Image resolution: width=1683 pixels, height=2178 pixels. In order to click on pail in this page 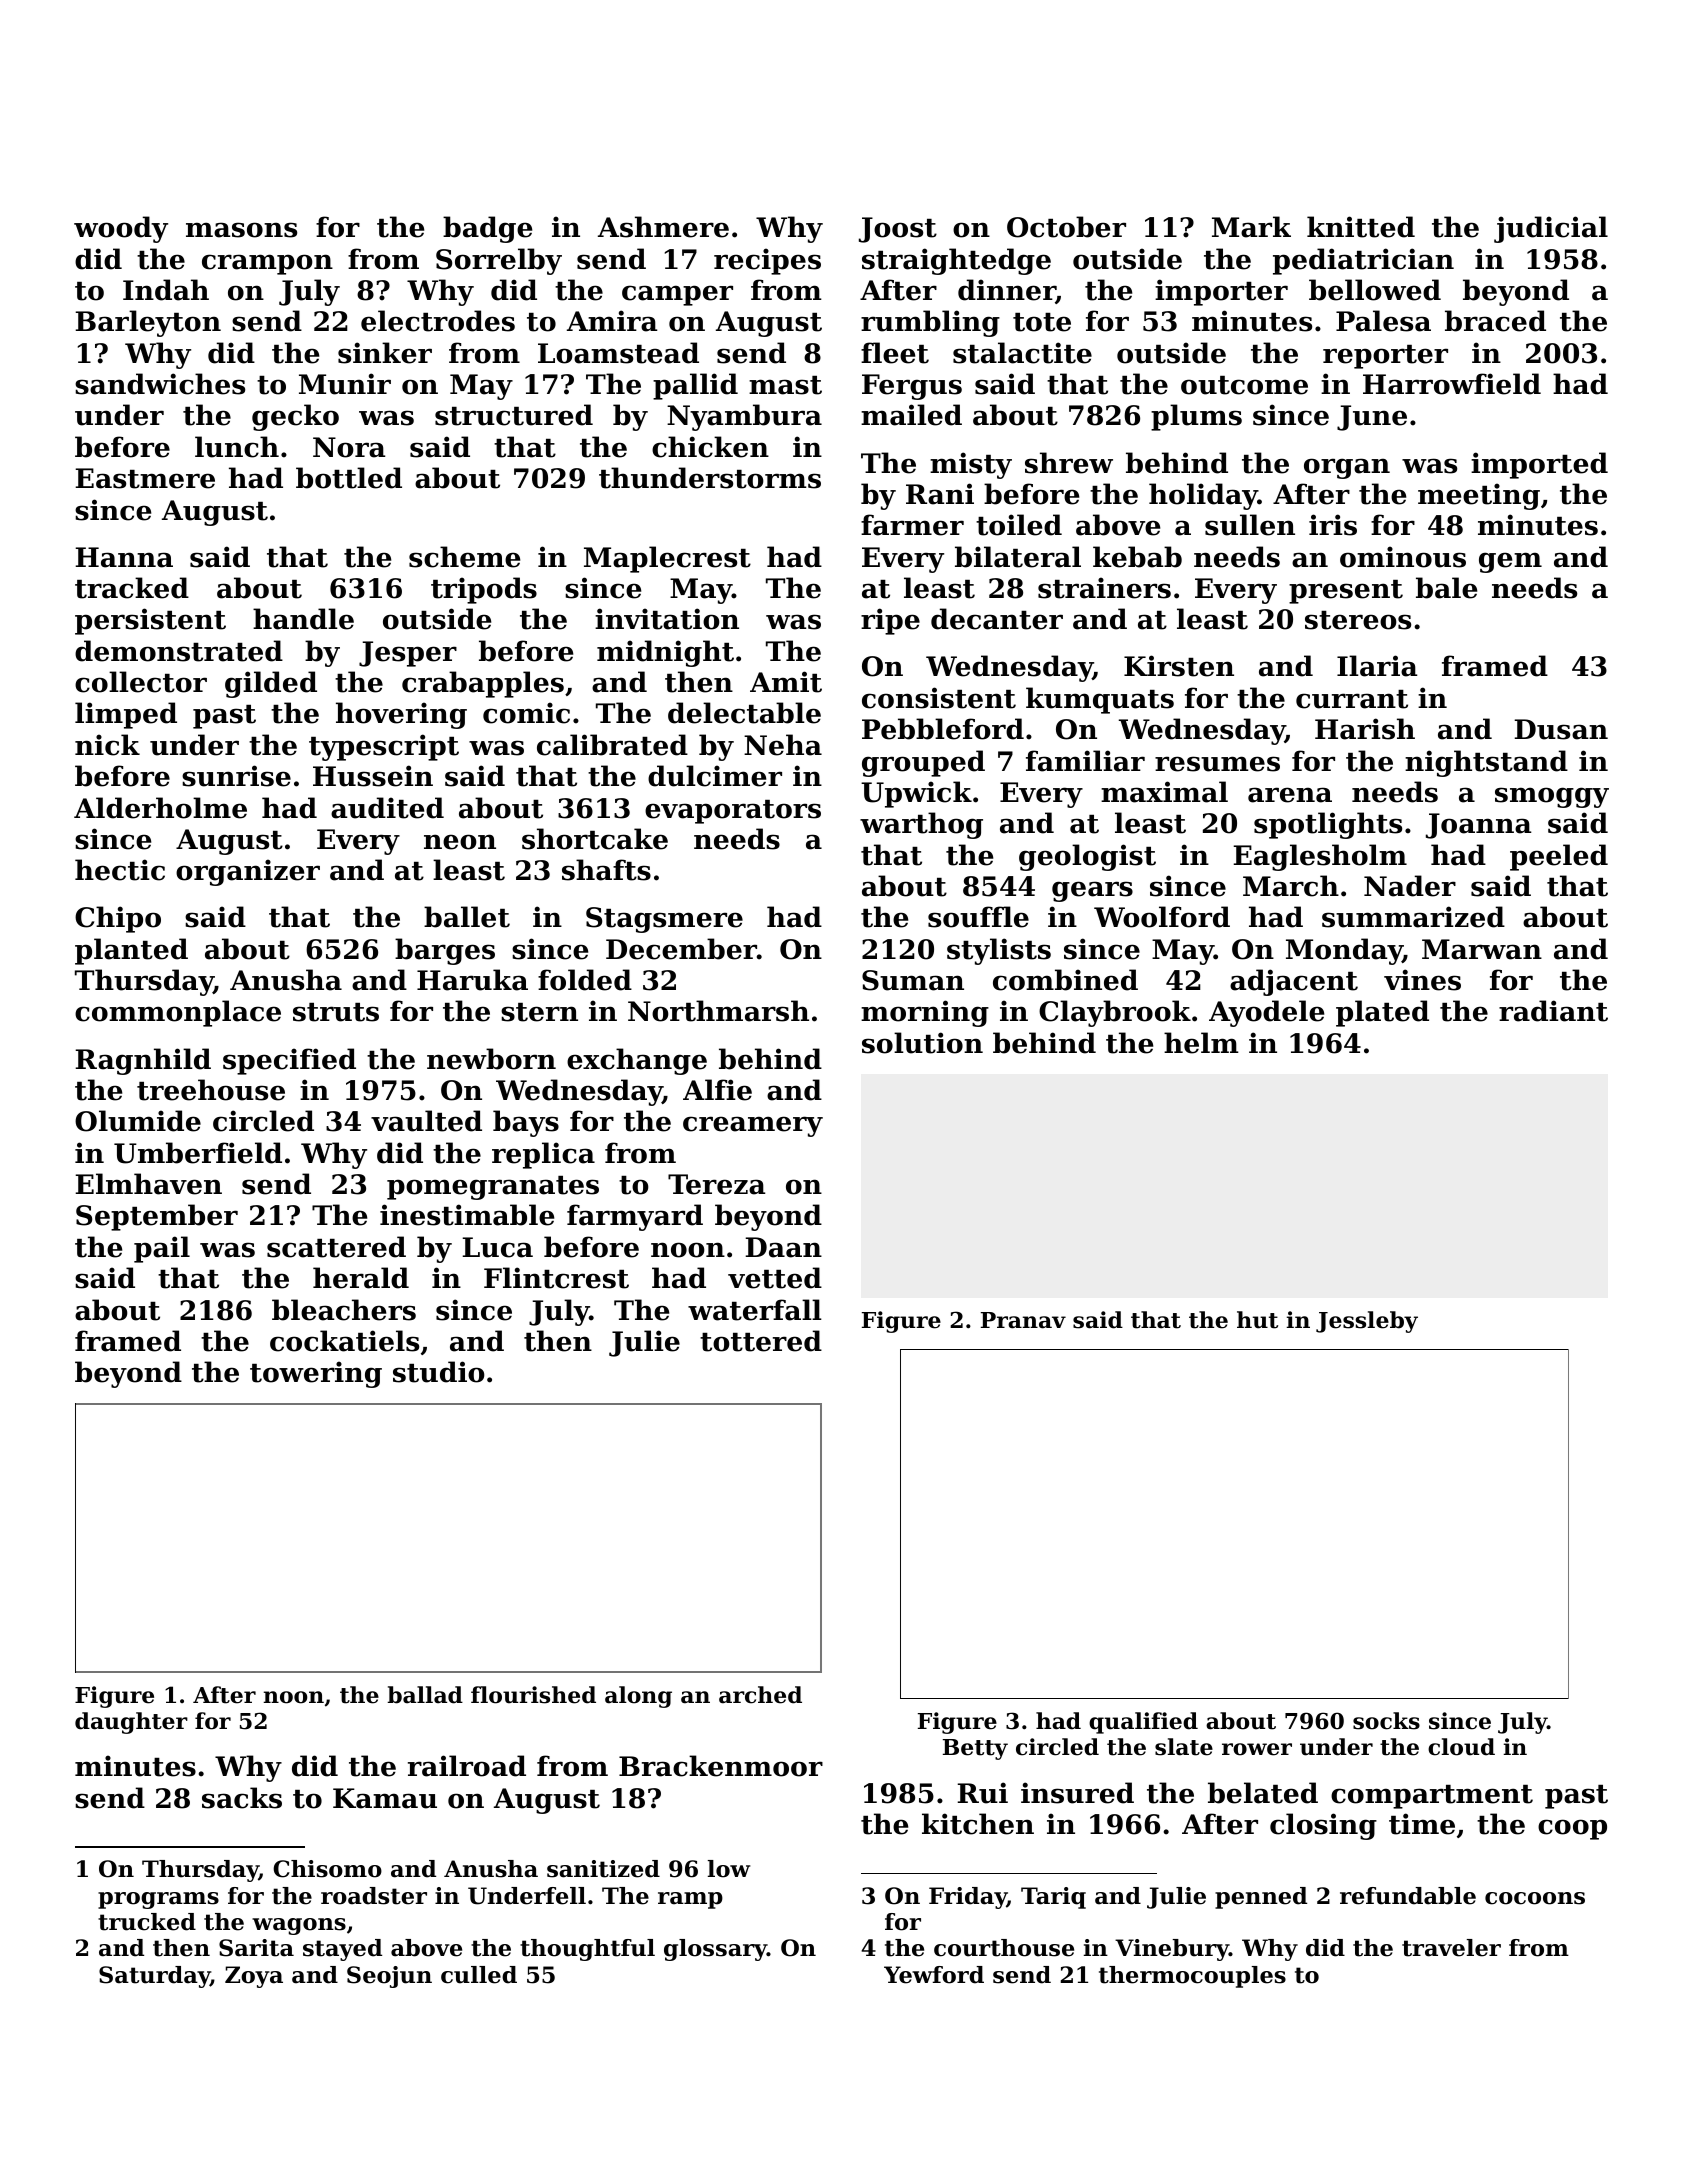, I will do `click(162, 1249)`.
